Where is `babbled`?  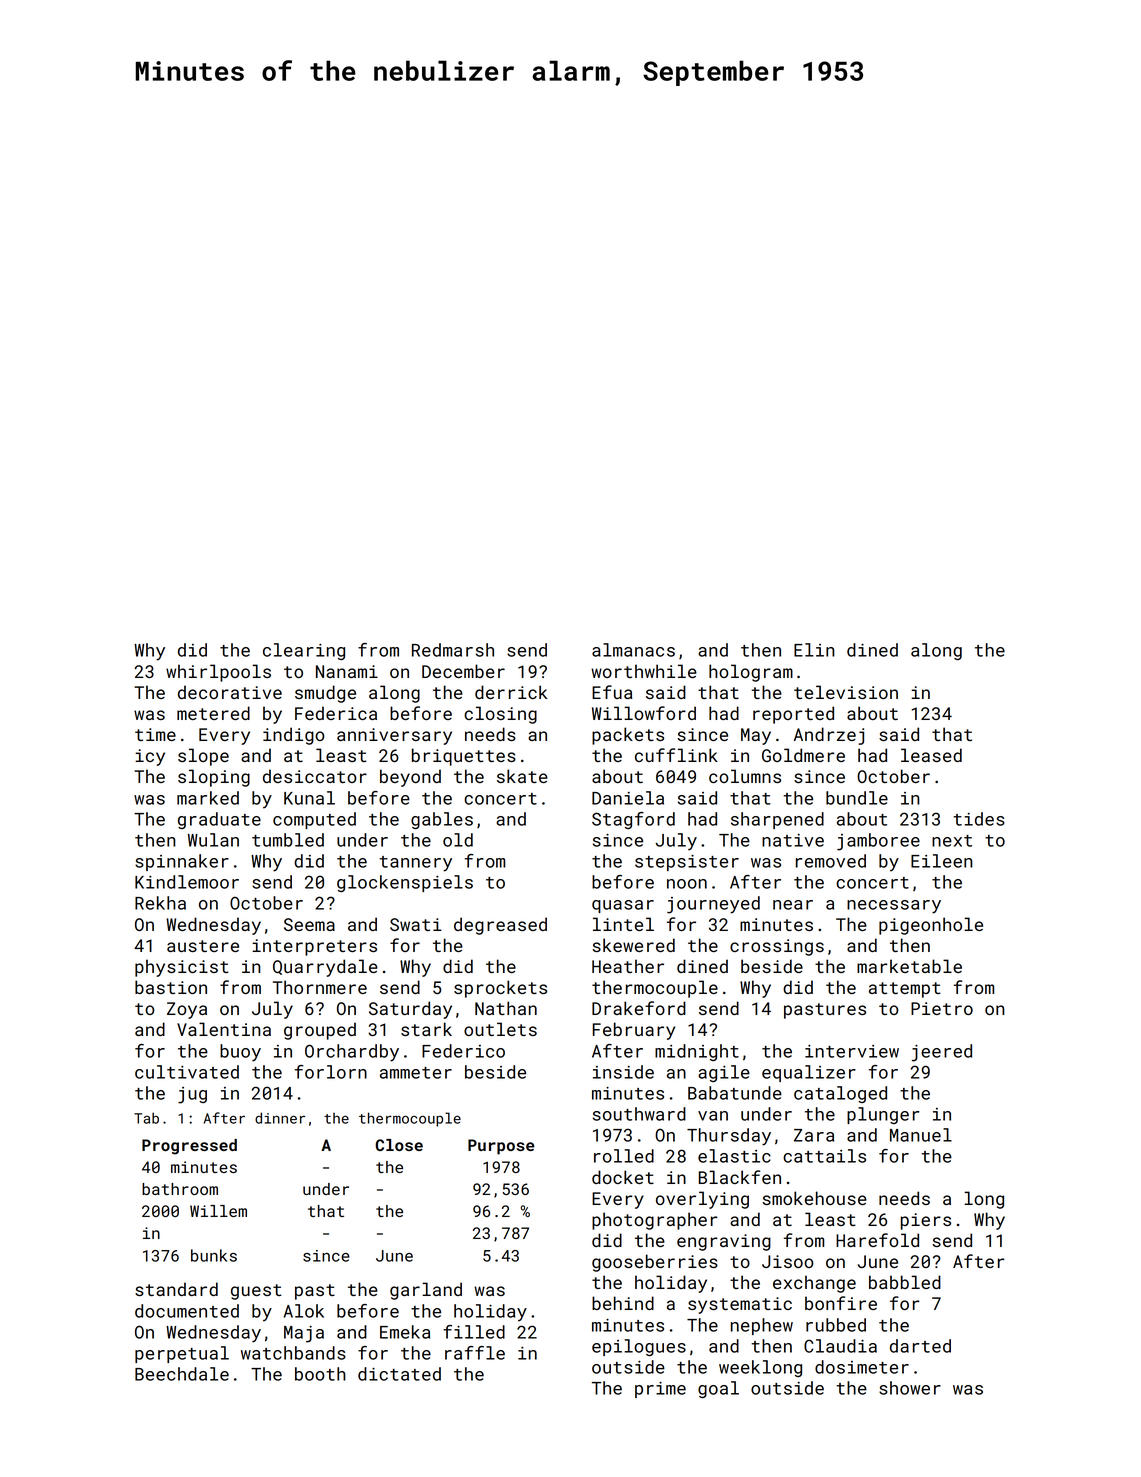
babbled is located at coordinates (905, 1282).
